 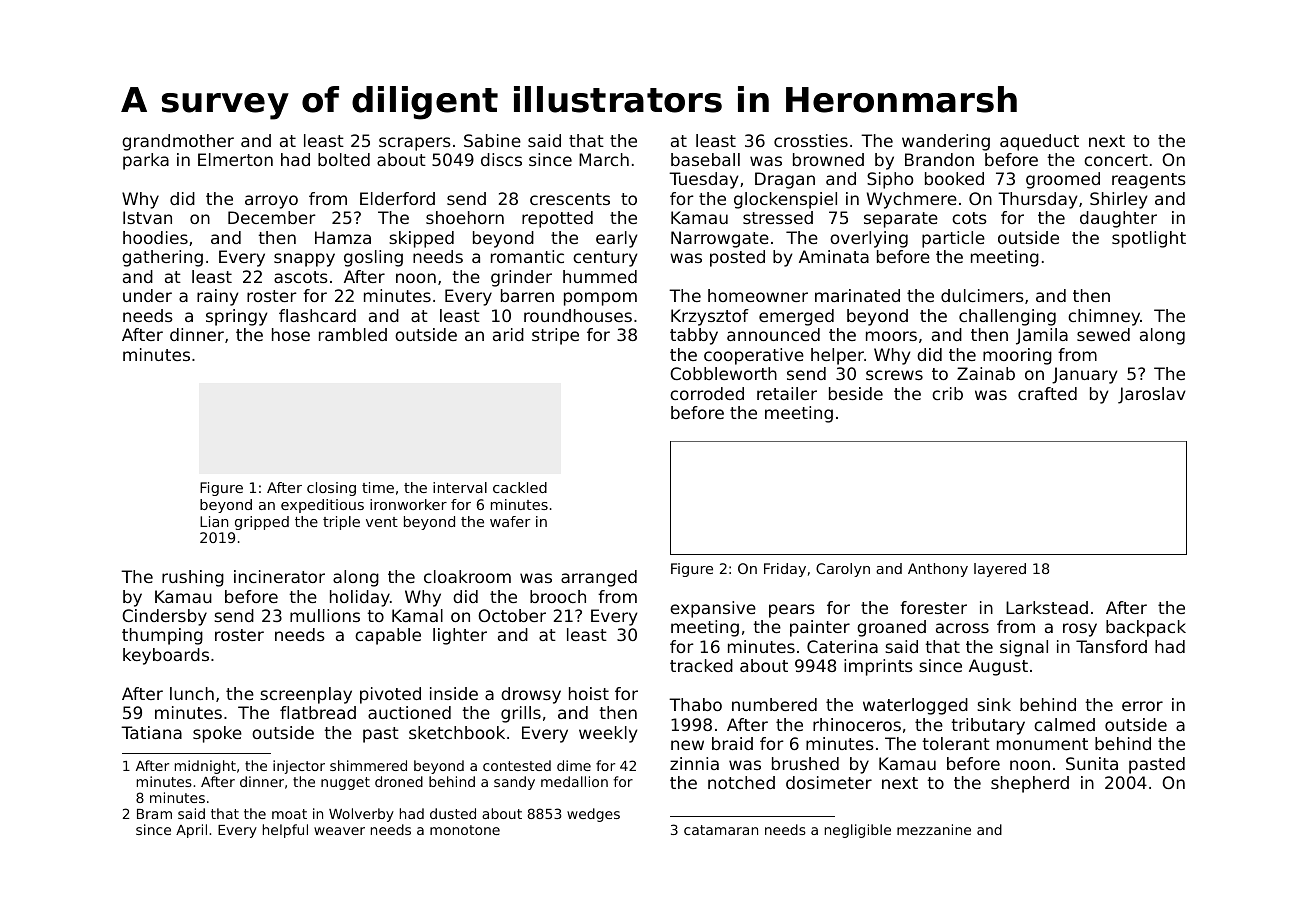 I want to click on rambled, so click(x=353, y=334).
